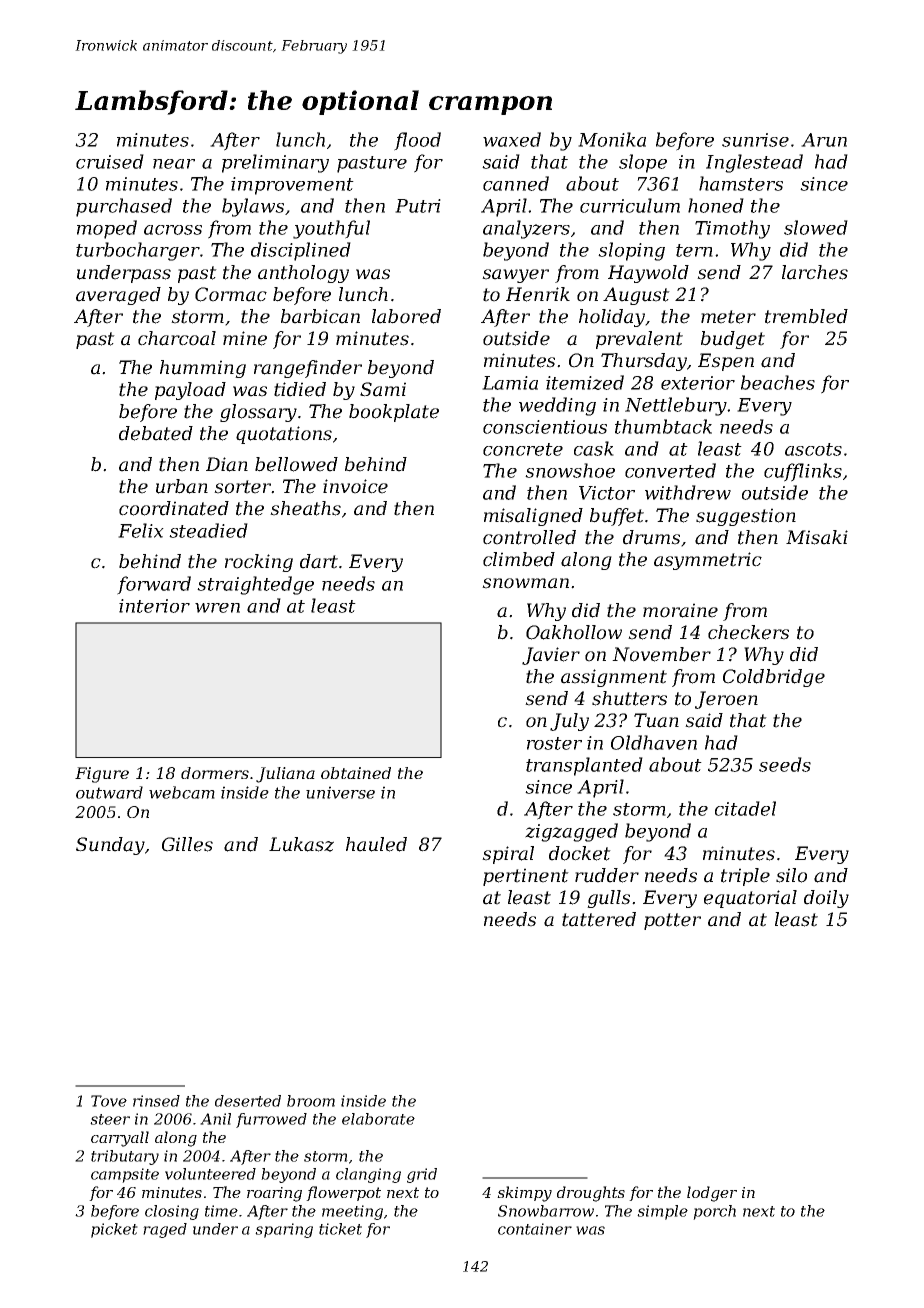 The height and width of the document is (1308, 924). Describe the element at coordinates (102, 775) in the document. I see `Figure` at that location.
